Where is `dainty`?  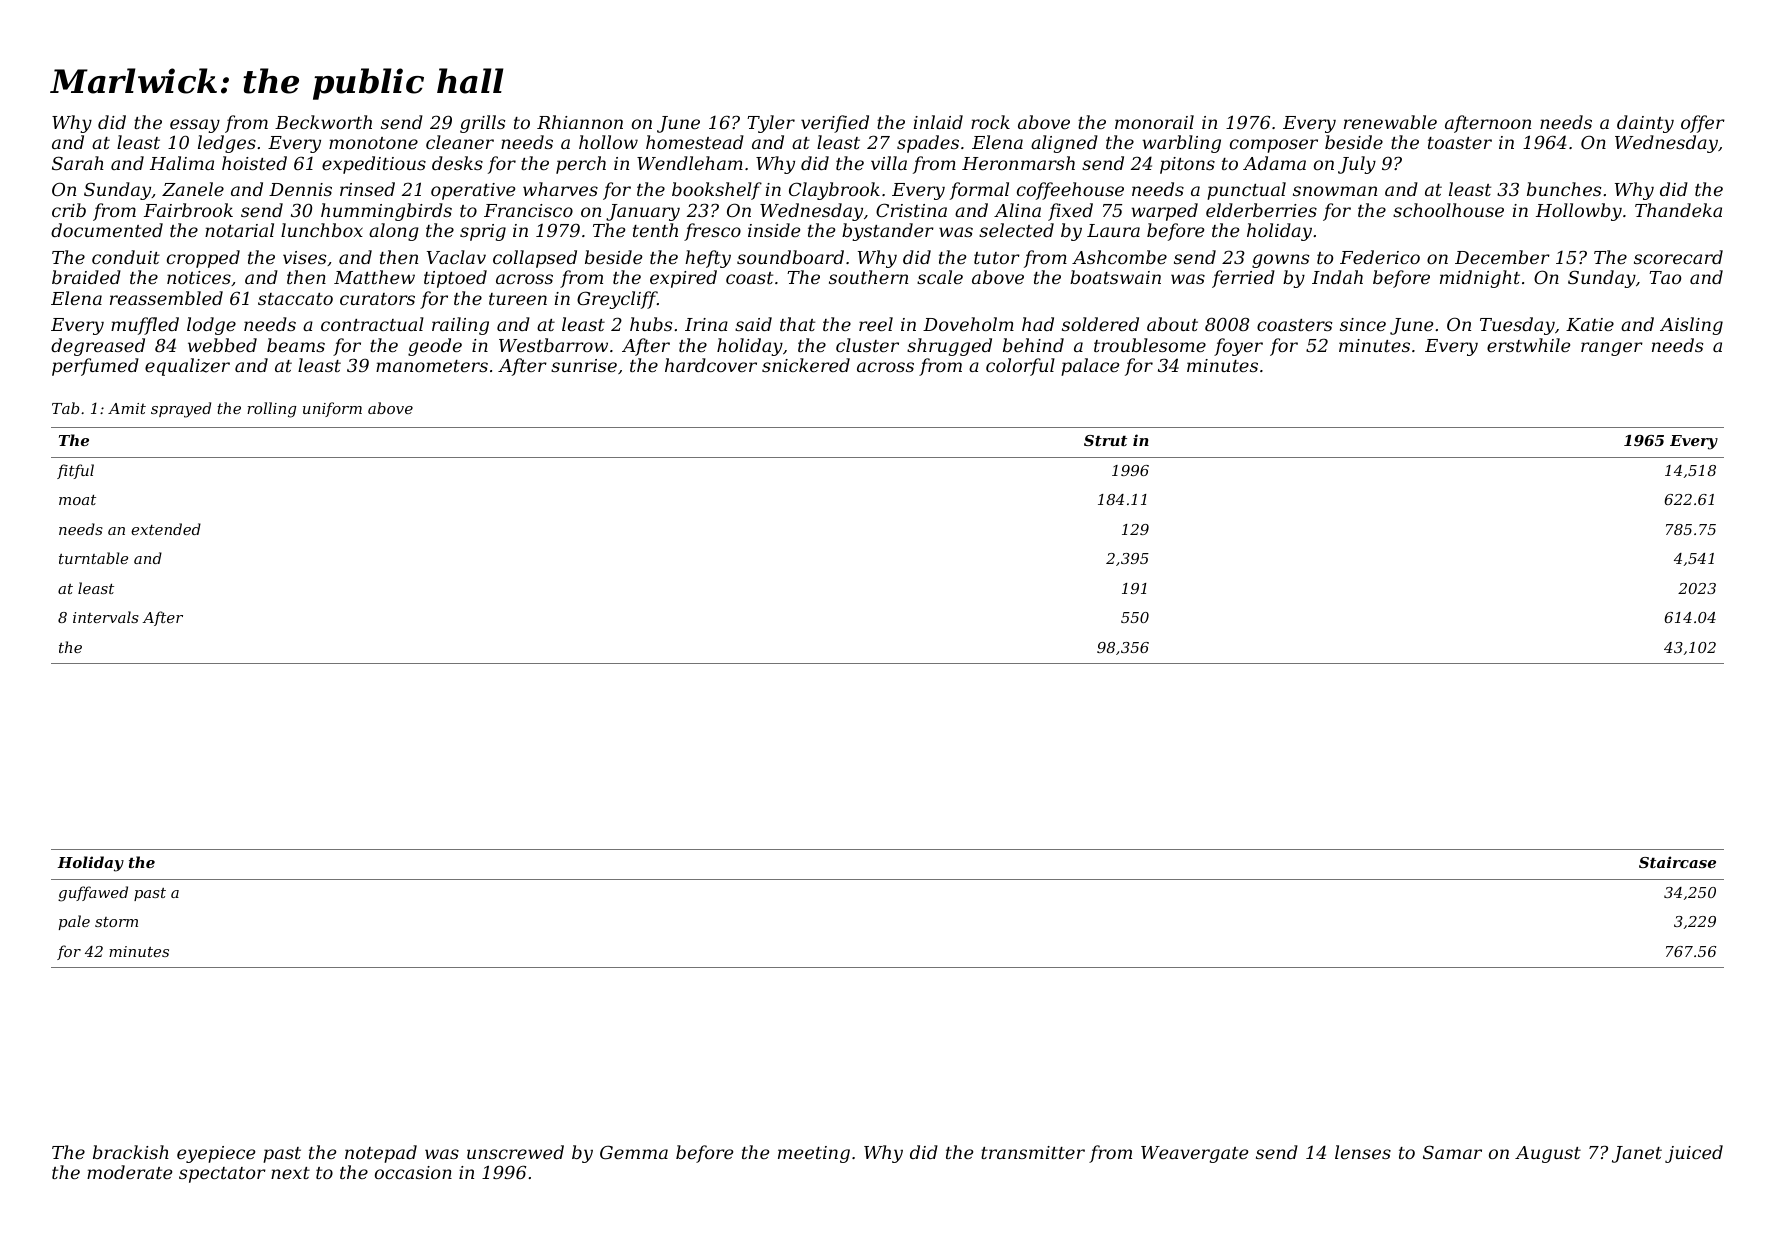 dainty is located at coordinates (1645, 124).
